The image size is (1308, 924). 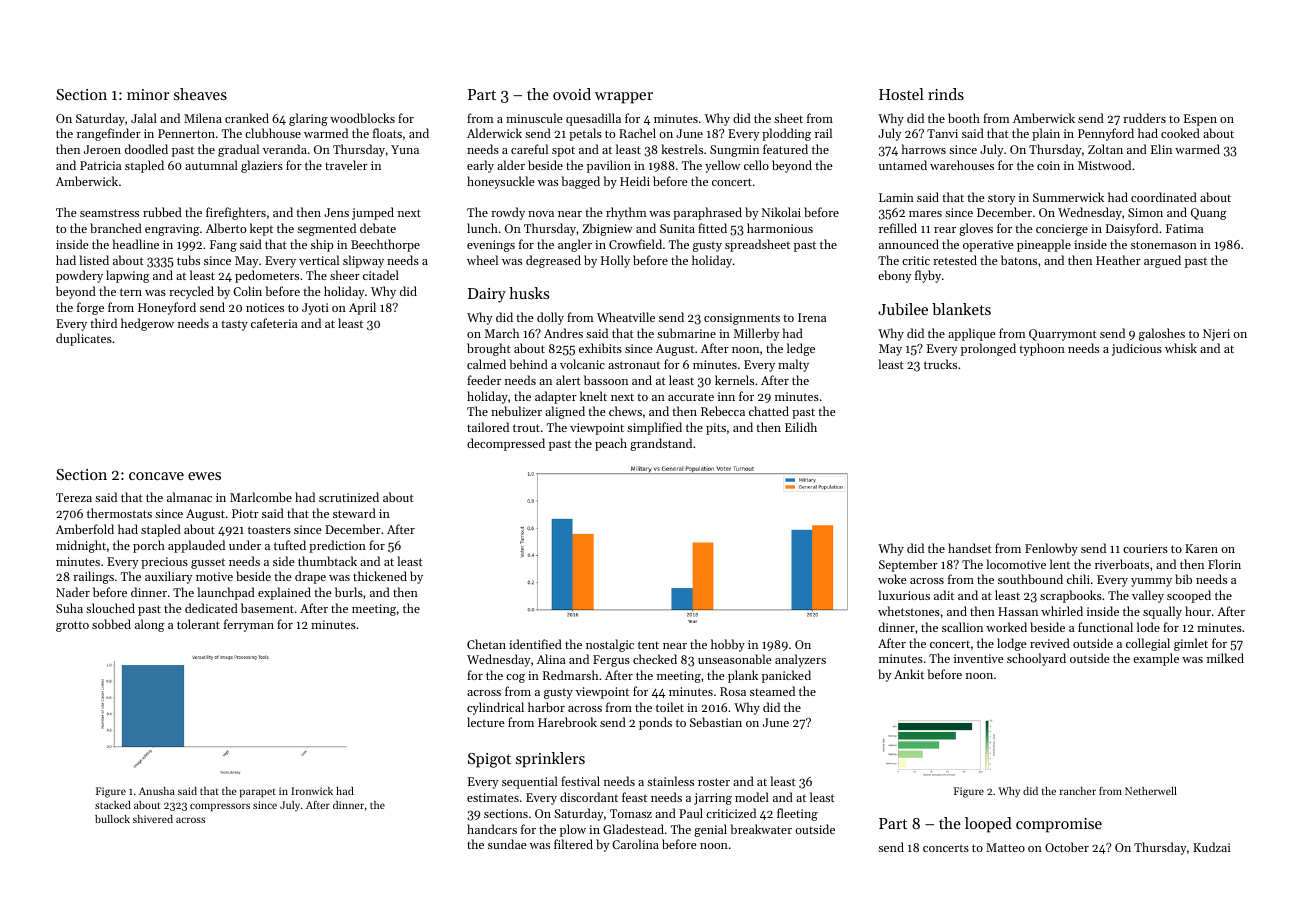 I want to click on handset, so click(x=970, y=548).
